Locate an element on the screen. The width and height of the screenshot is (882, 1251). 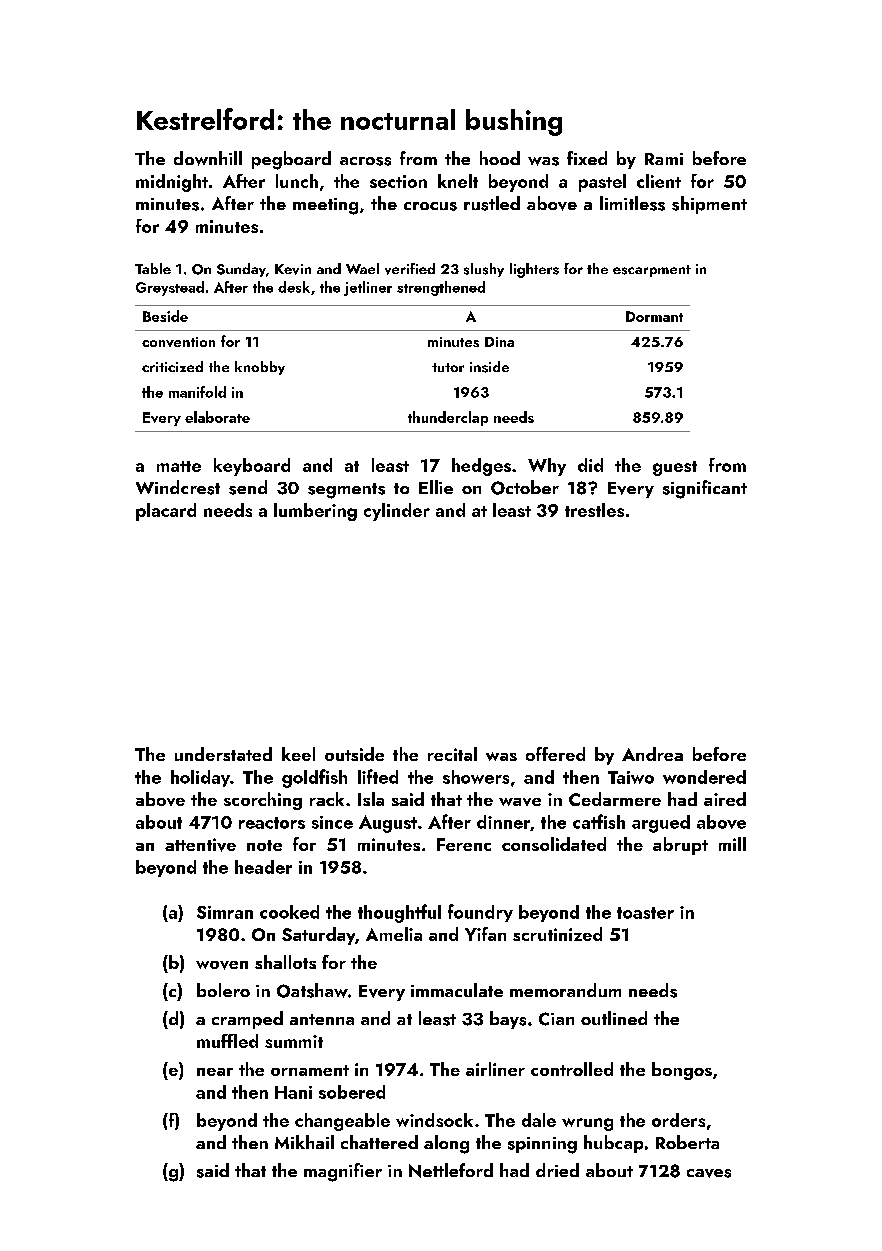
criticized is located at coordinates (172, 366).
